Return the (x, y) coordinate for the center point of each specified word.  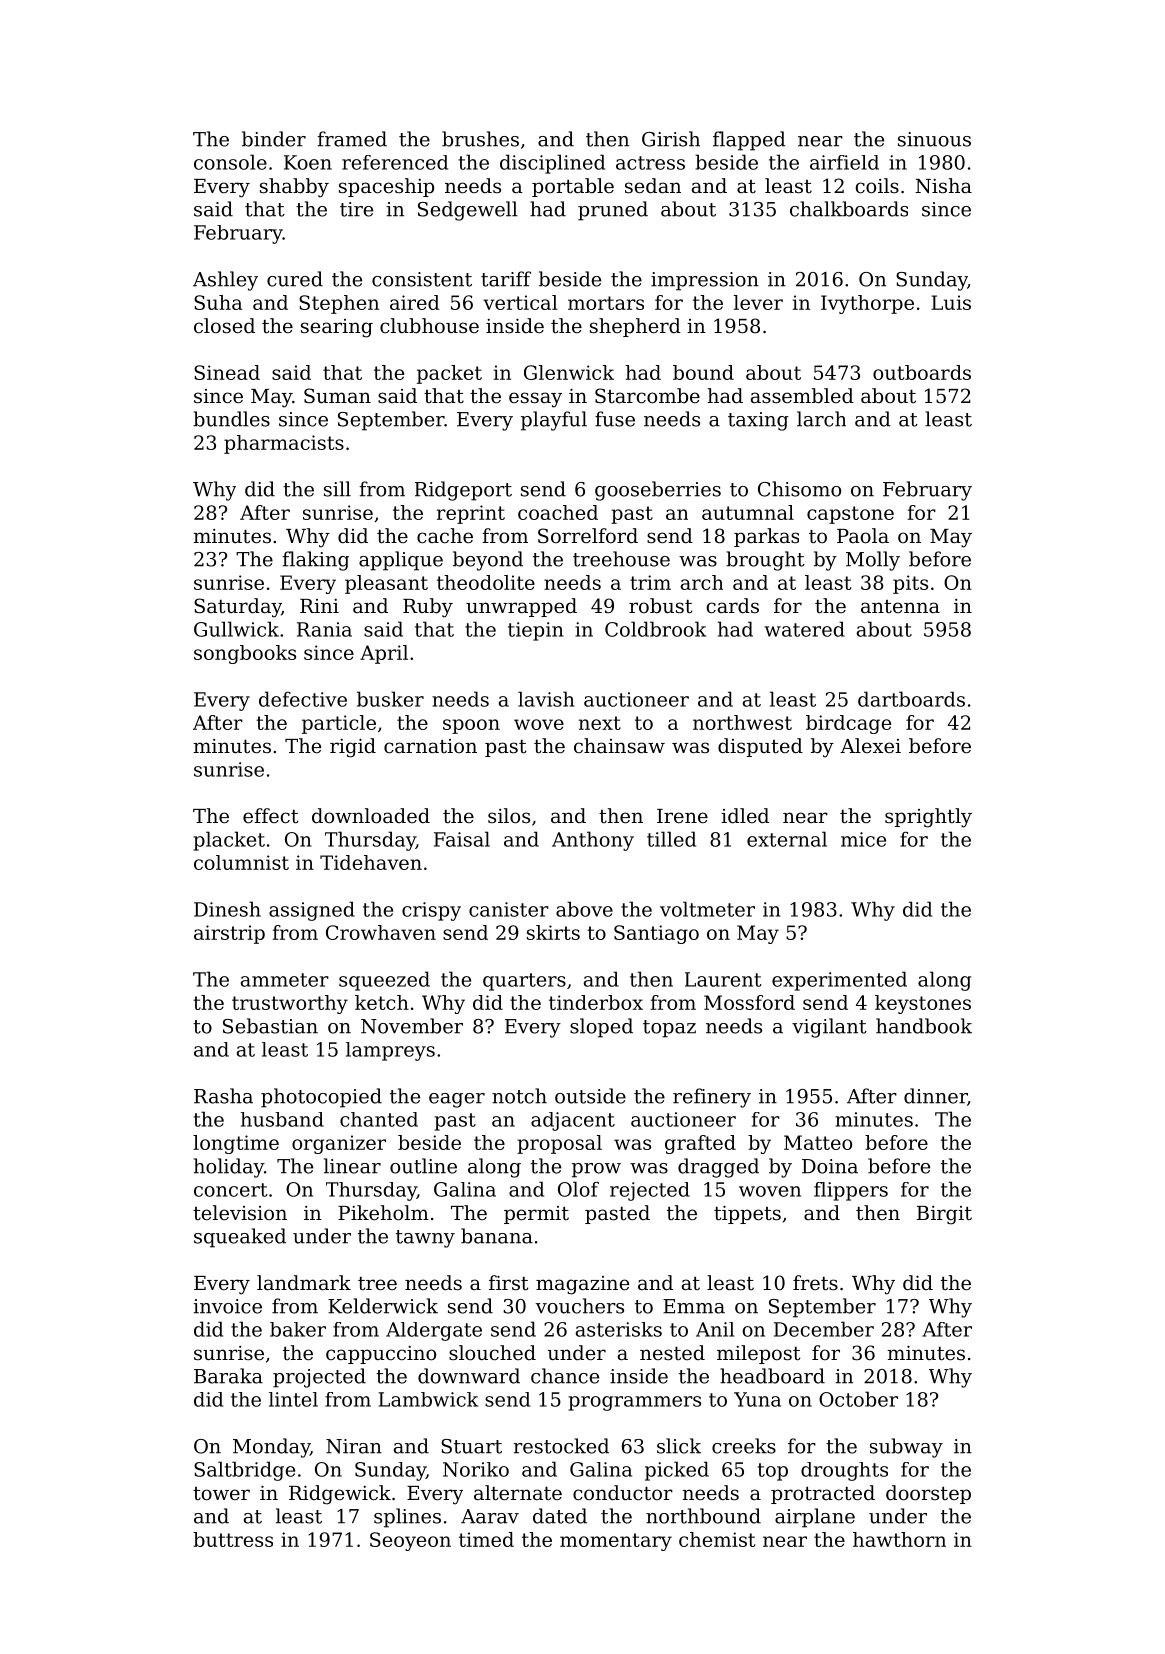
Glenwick (569, 372)
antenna (900, 606)
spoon (471, 726)
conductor (623, 1493)
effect (270, 816)
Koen (308, 162)
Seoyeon (410, 1541)
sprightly (928, 818)
